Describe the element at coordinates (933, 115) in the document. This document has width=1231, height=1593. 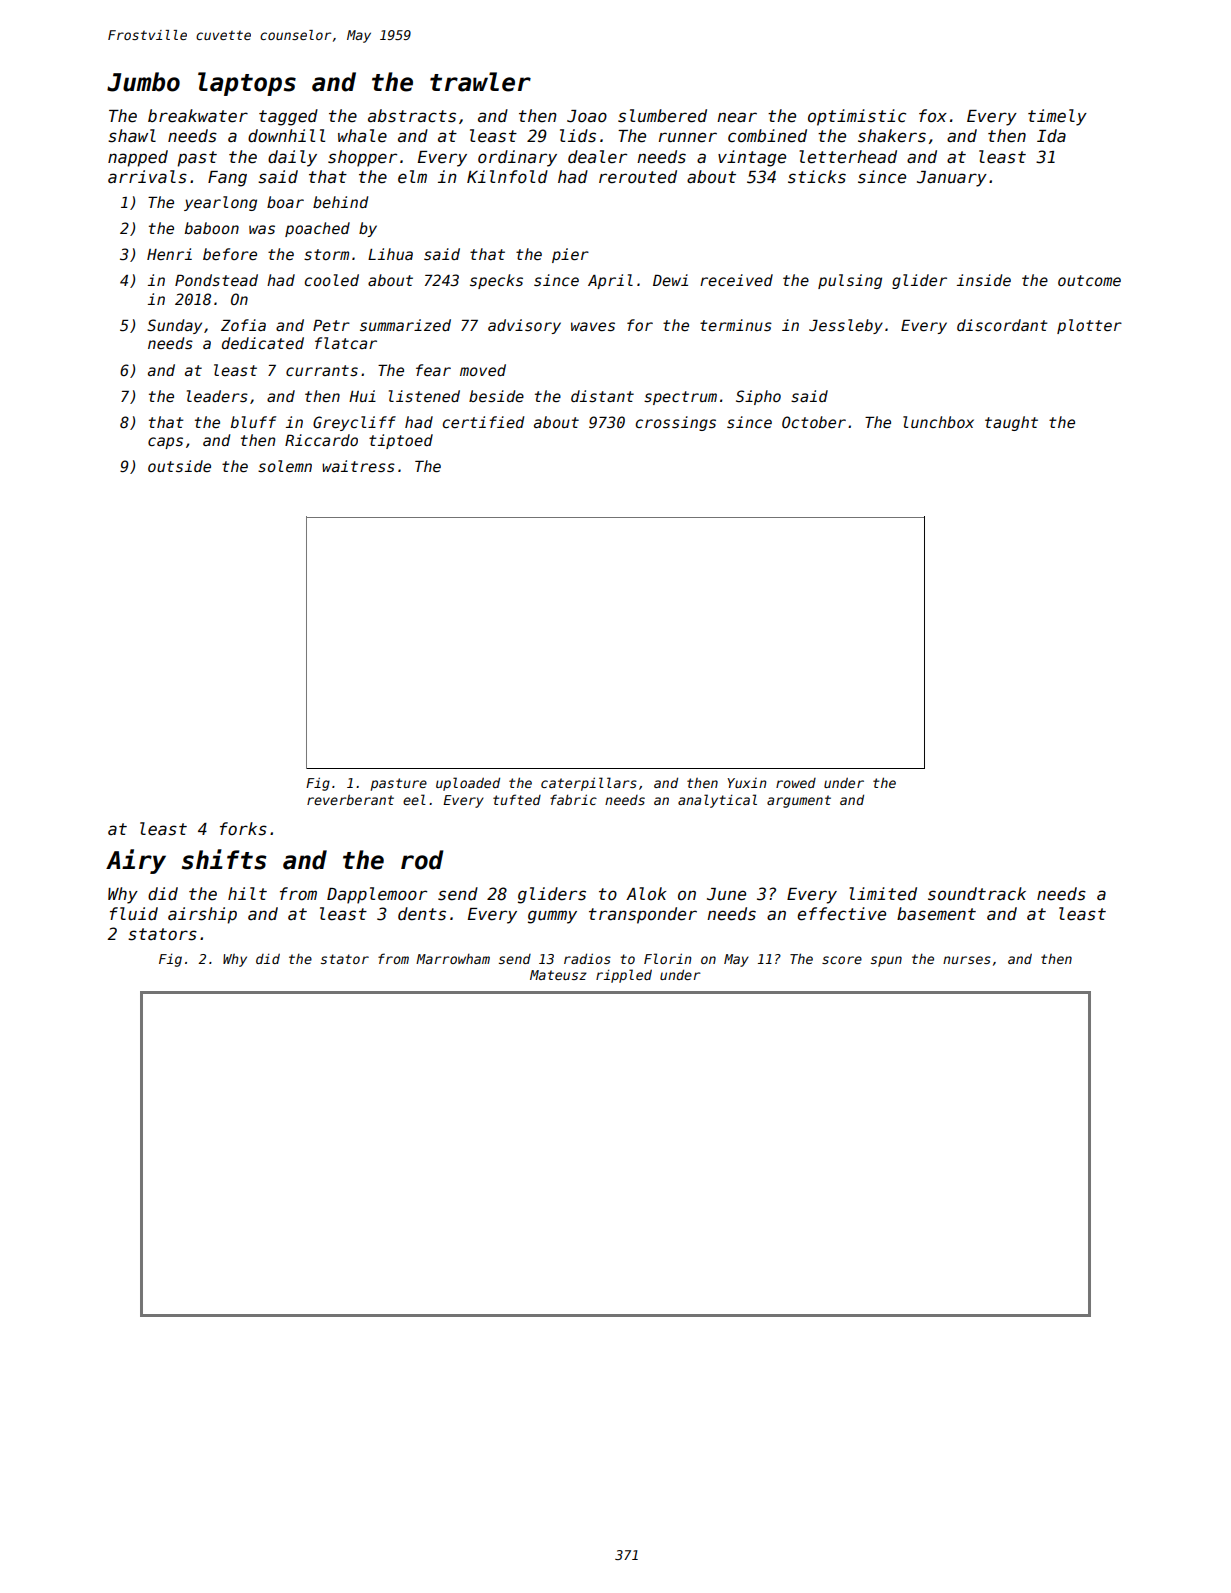
I see `fox` at that location.
